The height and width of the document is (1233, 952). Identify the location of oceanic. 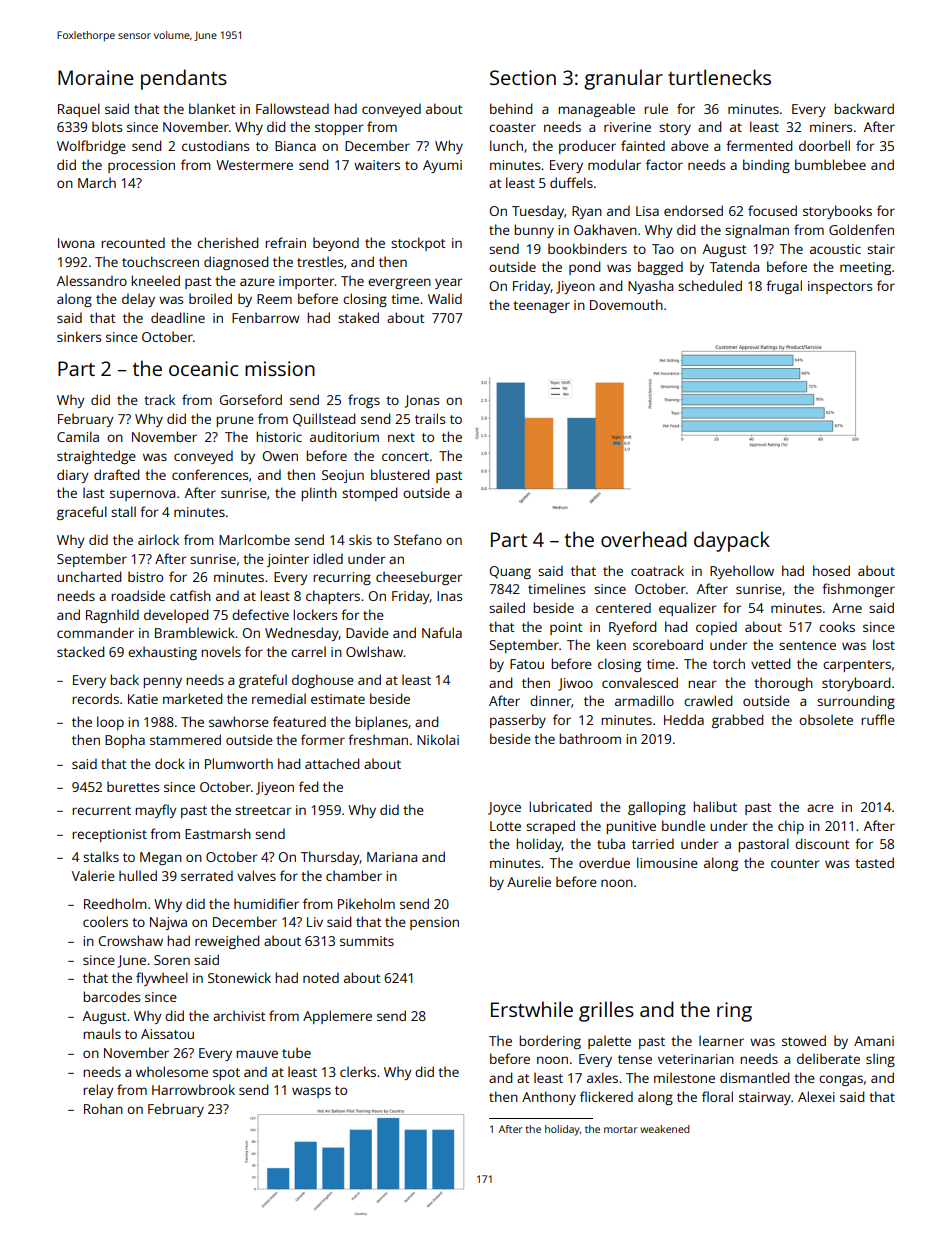
(203, 368).
